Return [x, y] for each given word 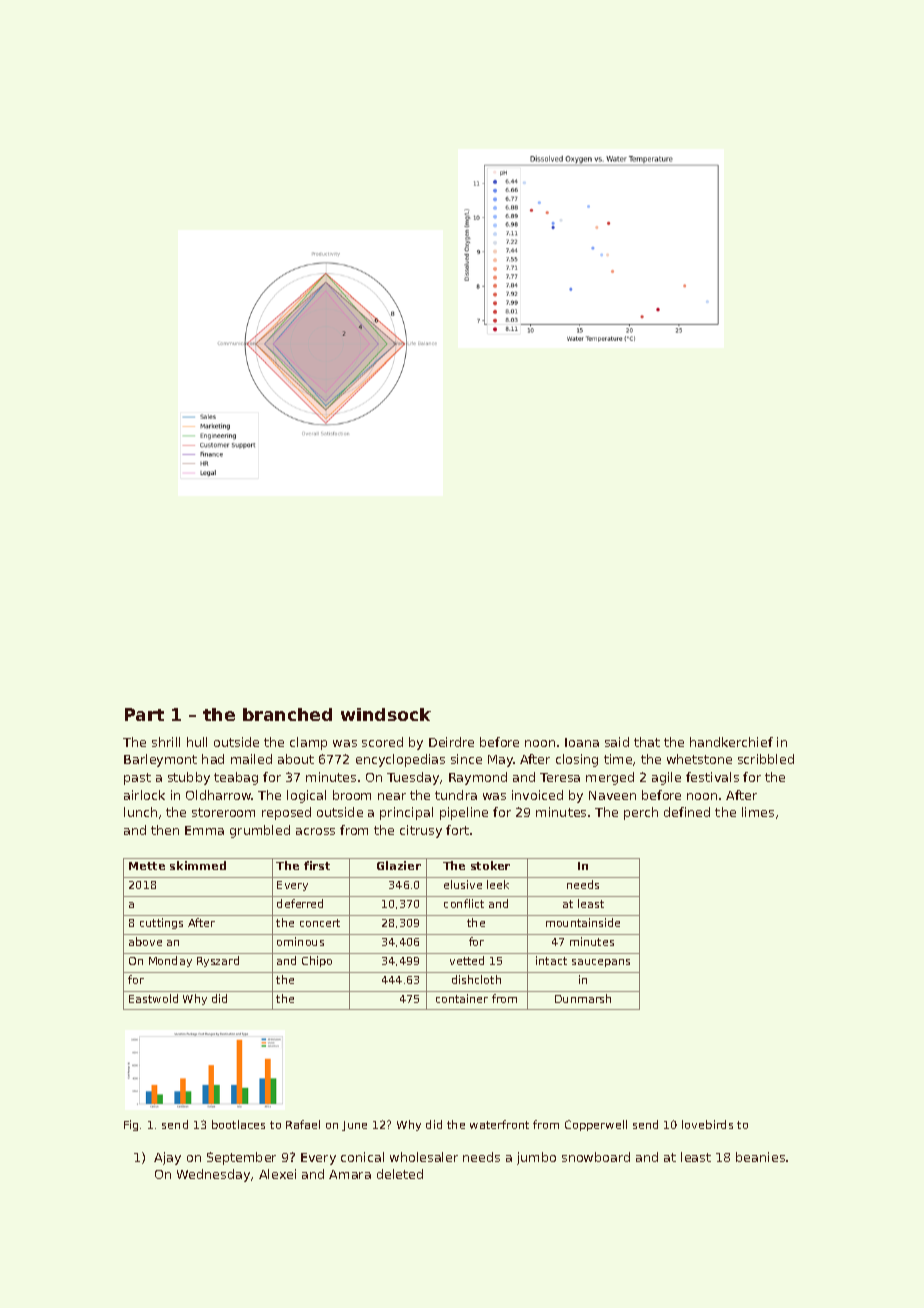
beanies [760, 1157]
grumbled [260, 831]
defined [687, 812]
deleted [400, 1174]
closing [577, 760]
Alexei [277, 1174]
